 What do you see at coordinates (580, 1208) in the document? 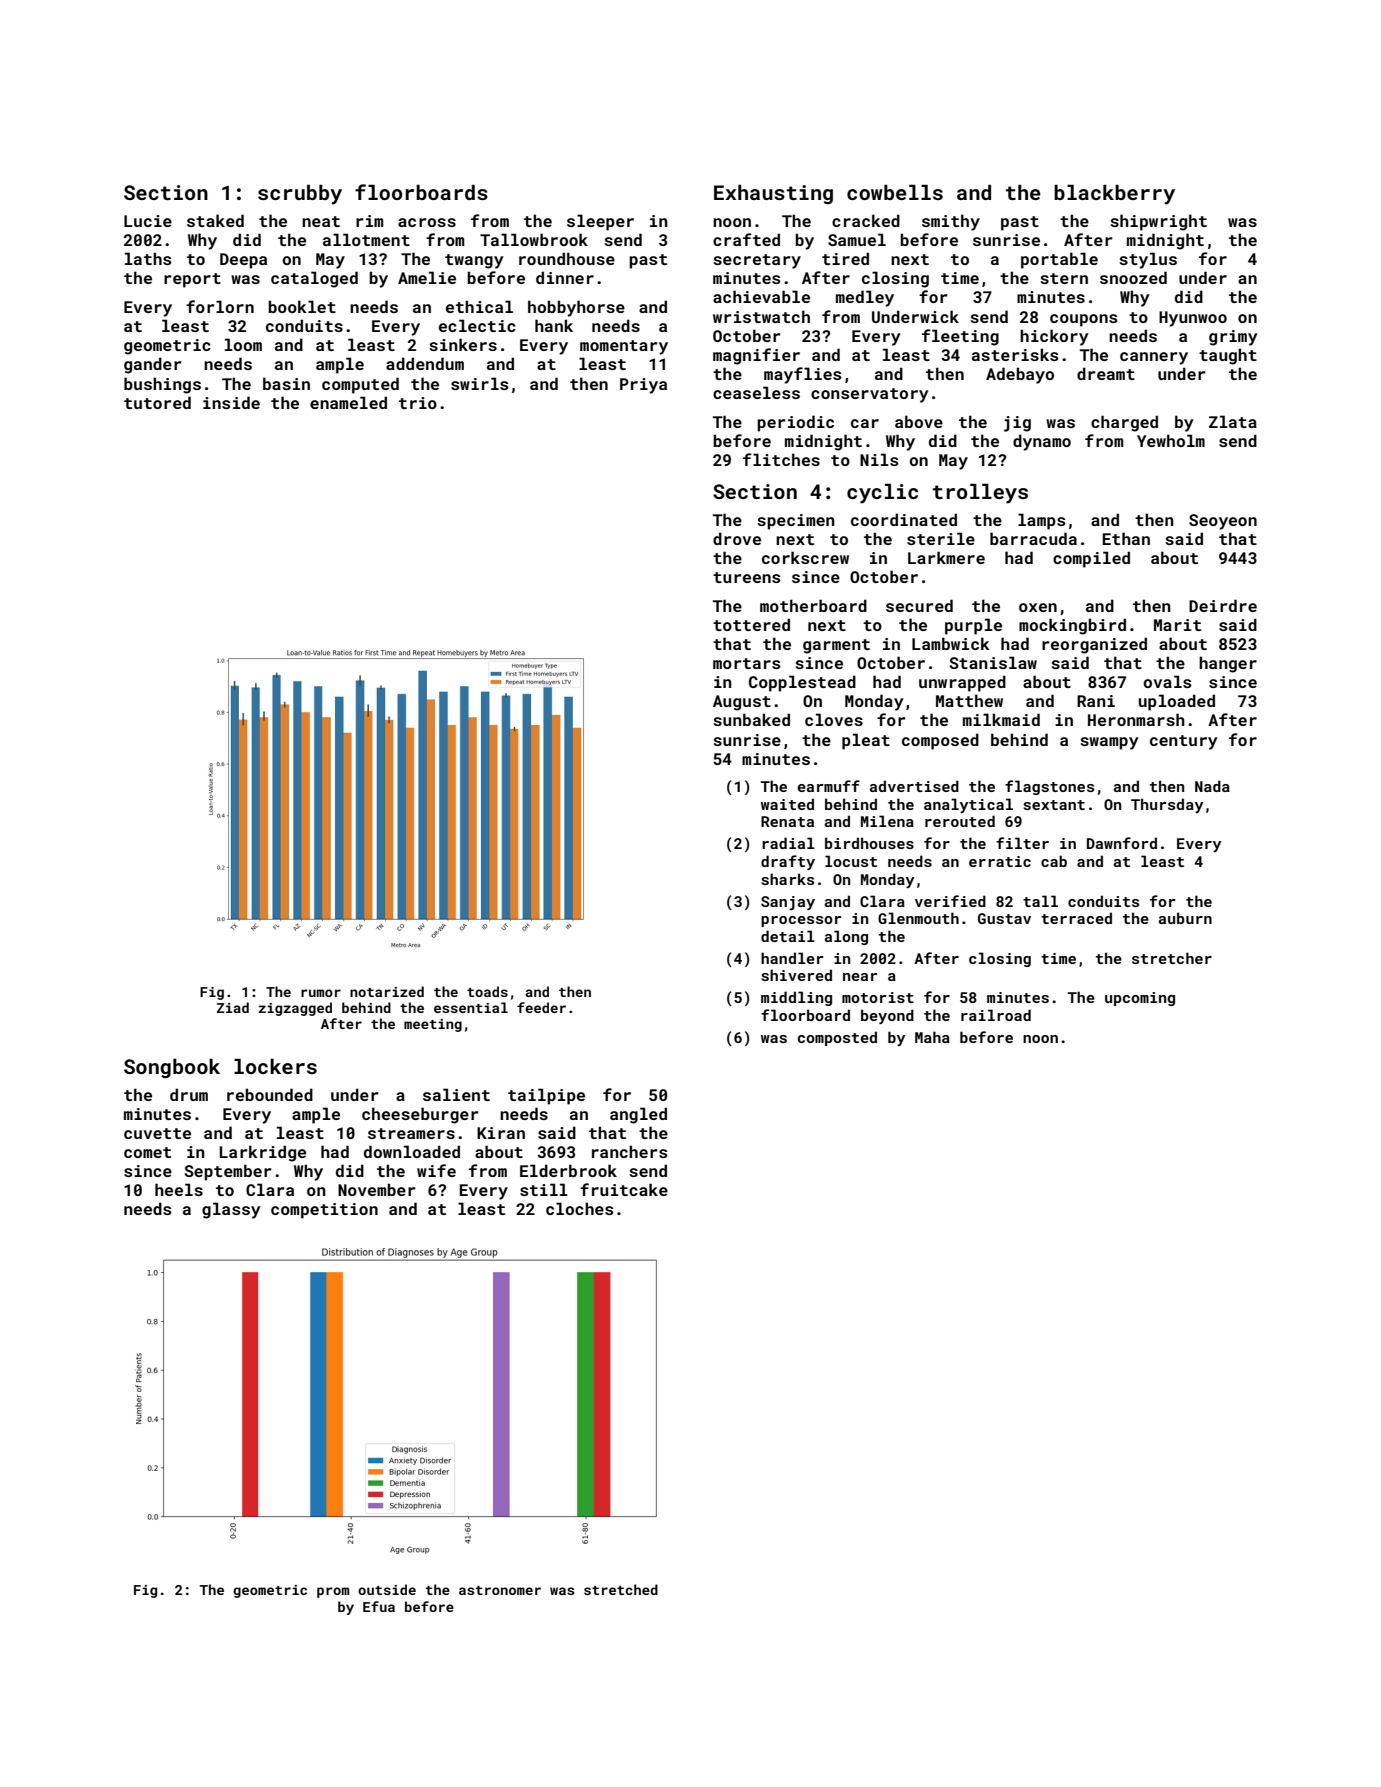
I see `cloches` at bounding box center [580, 1208].
